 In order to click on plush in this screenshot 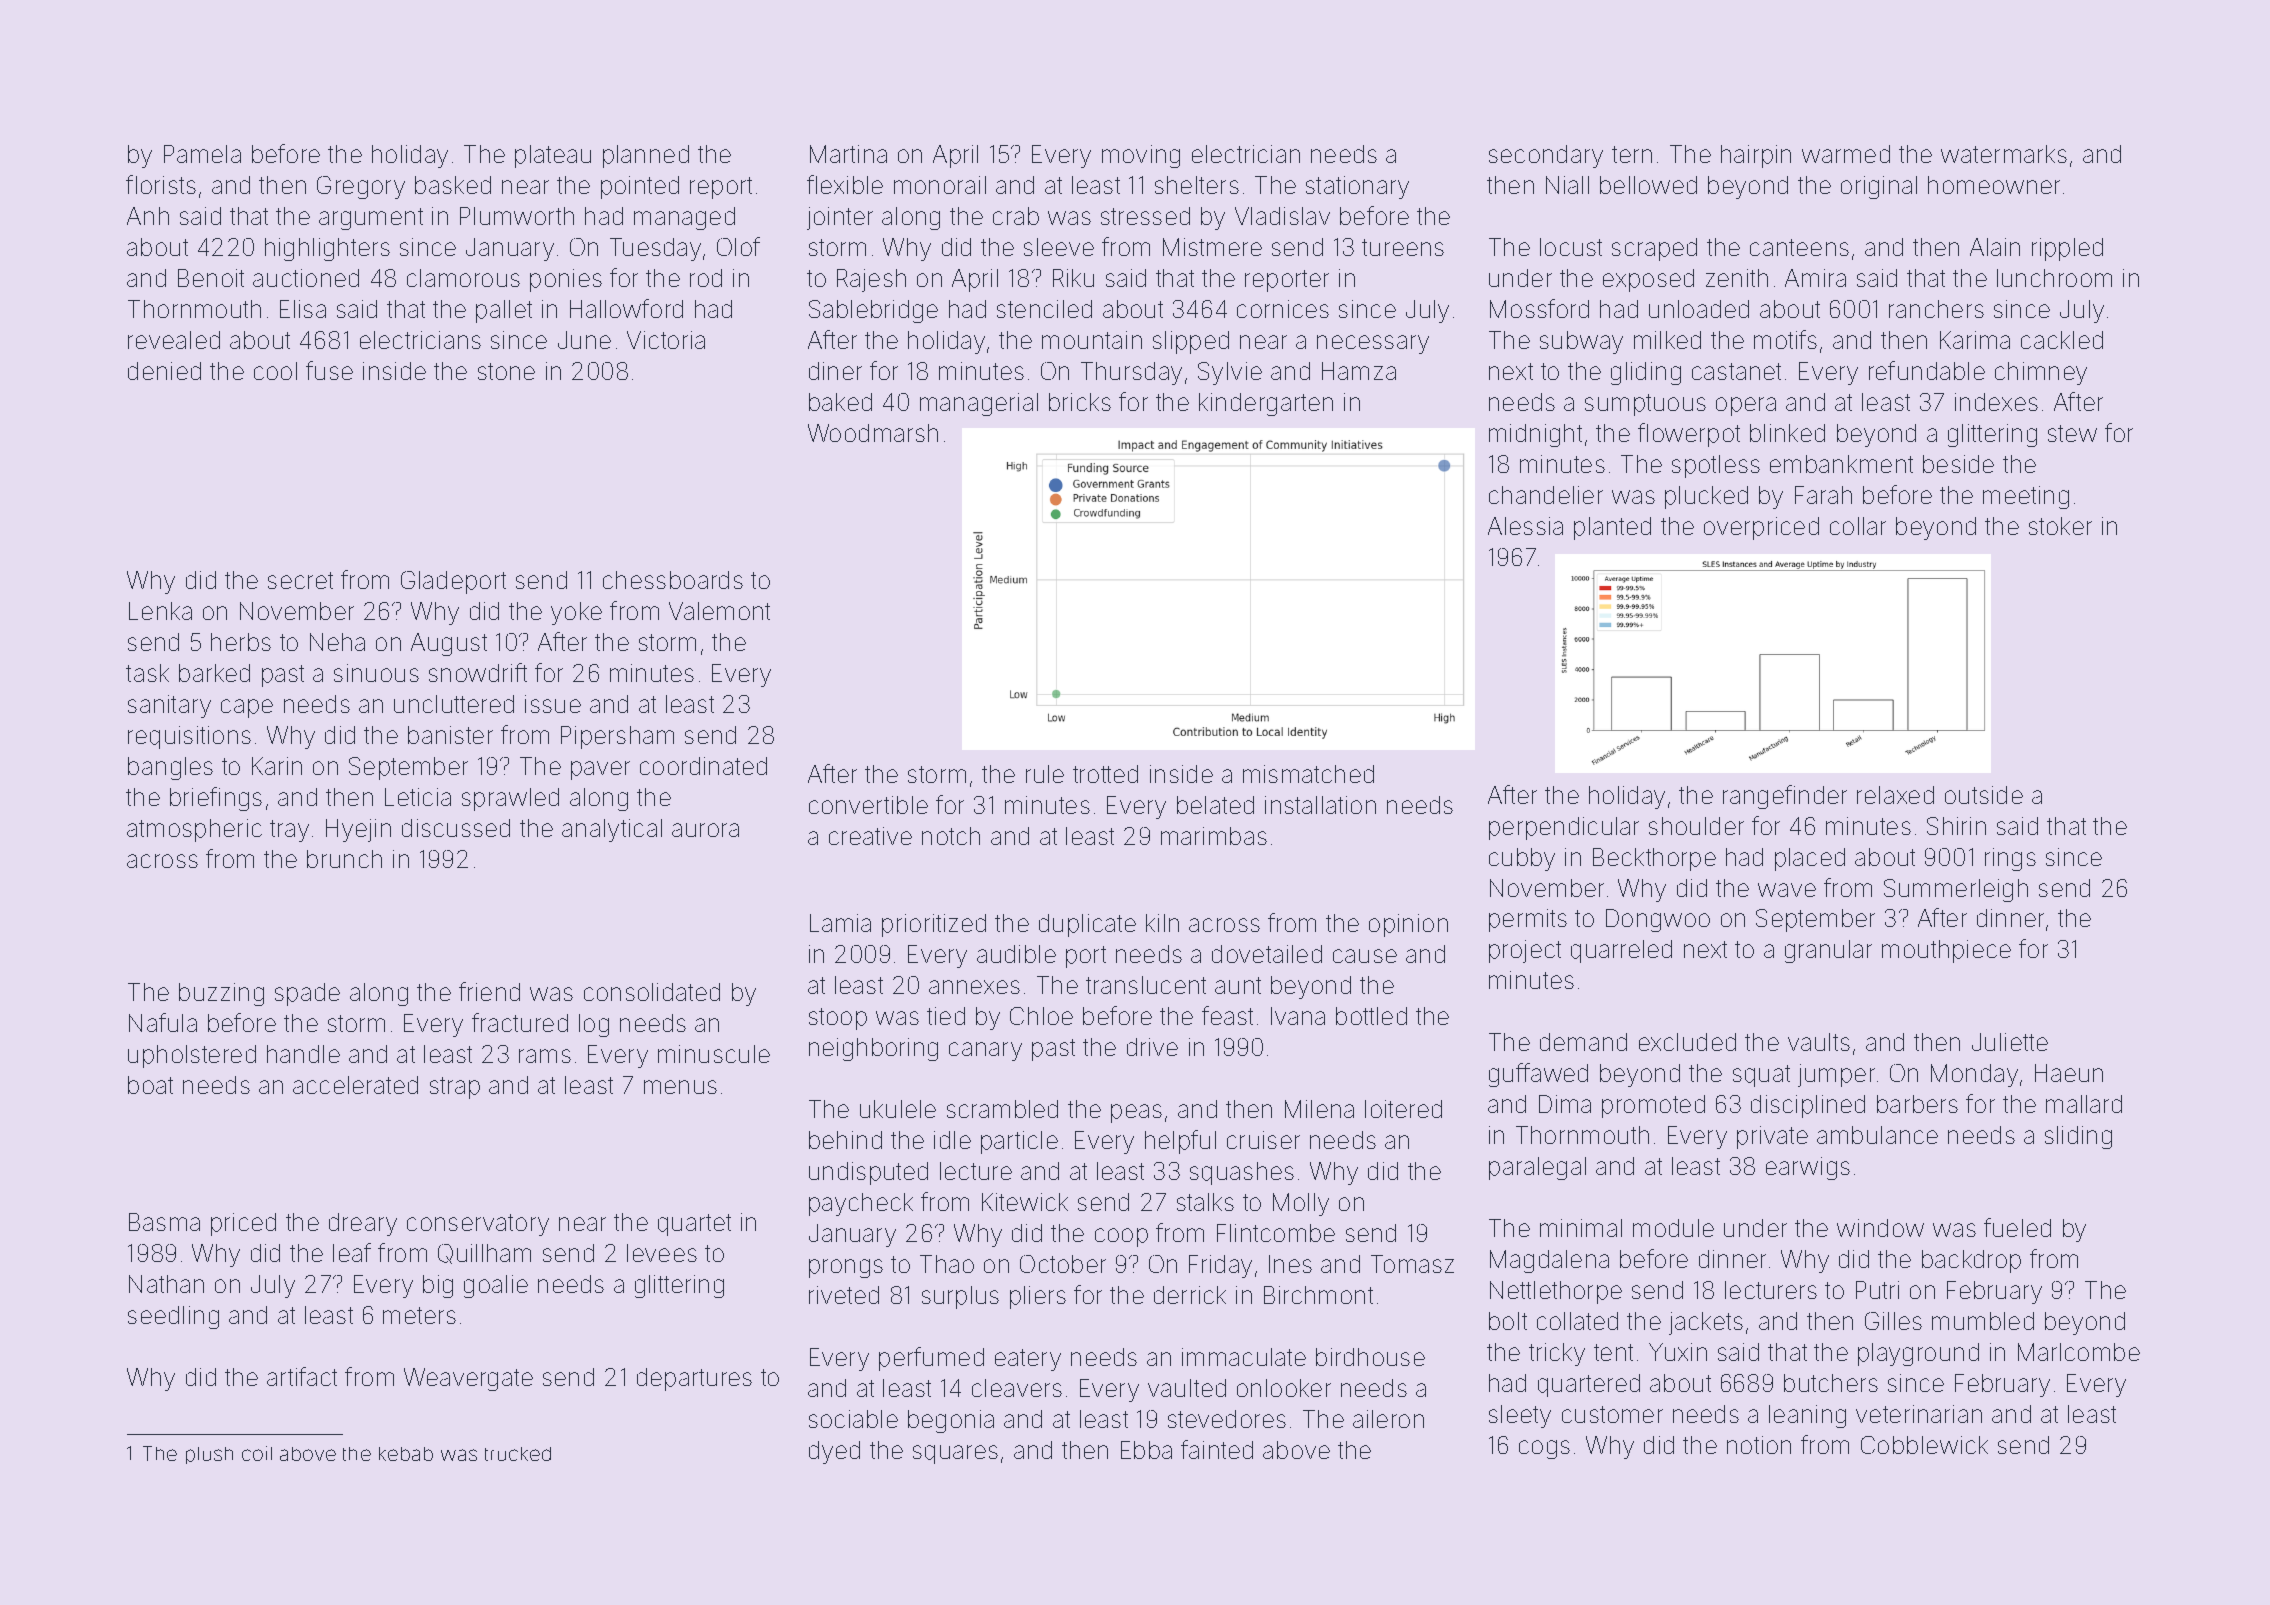, I will do `click(209, 1455)`.
